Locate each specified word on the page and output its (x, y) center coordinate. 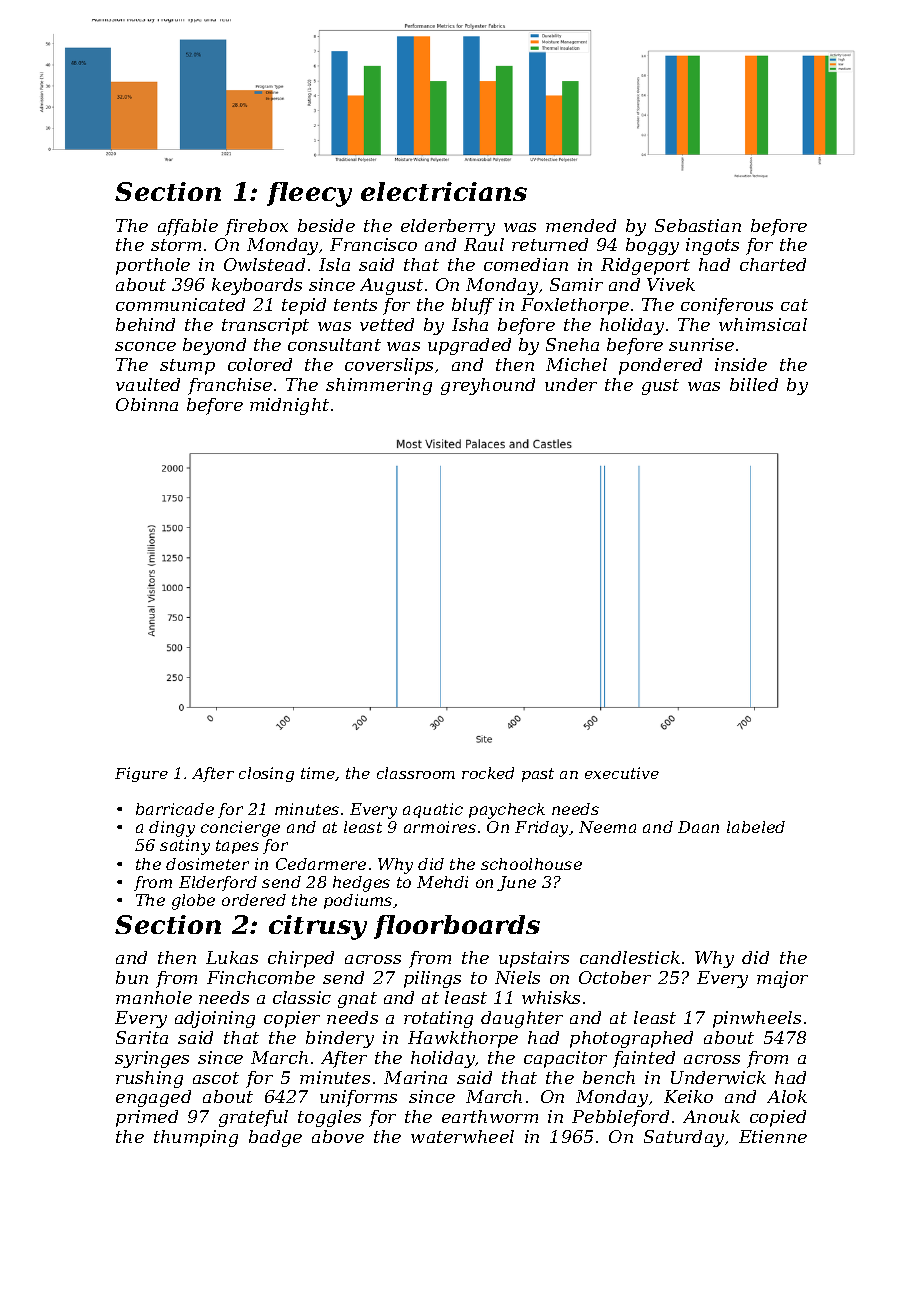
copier (292, 1019)
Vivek (671, 284)
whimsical (763, 324)
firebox (256, 227)
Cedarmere (321, 864)
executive (622, 773)
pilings (432, 979)
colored (260, 364)
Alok (787, 1096)
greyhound (488, 386)
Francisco (373, 244)
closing (266, 774)
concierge (240, 829)
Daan (698, 827)
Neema (607, 827)
